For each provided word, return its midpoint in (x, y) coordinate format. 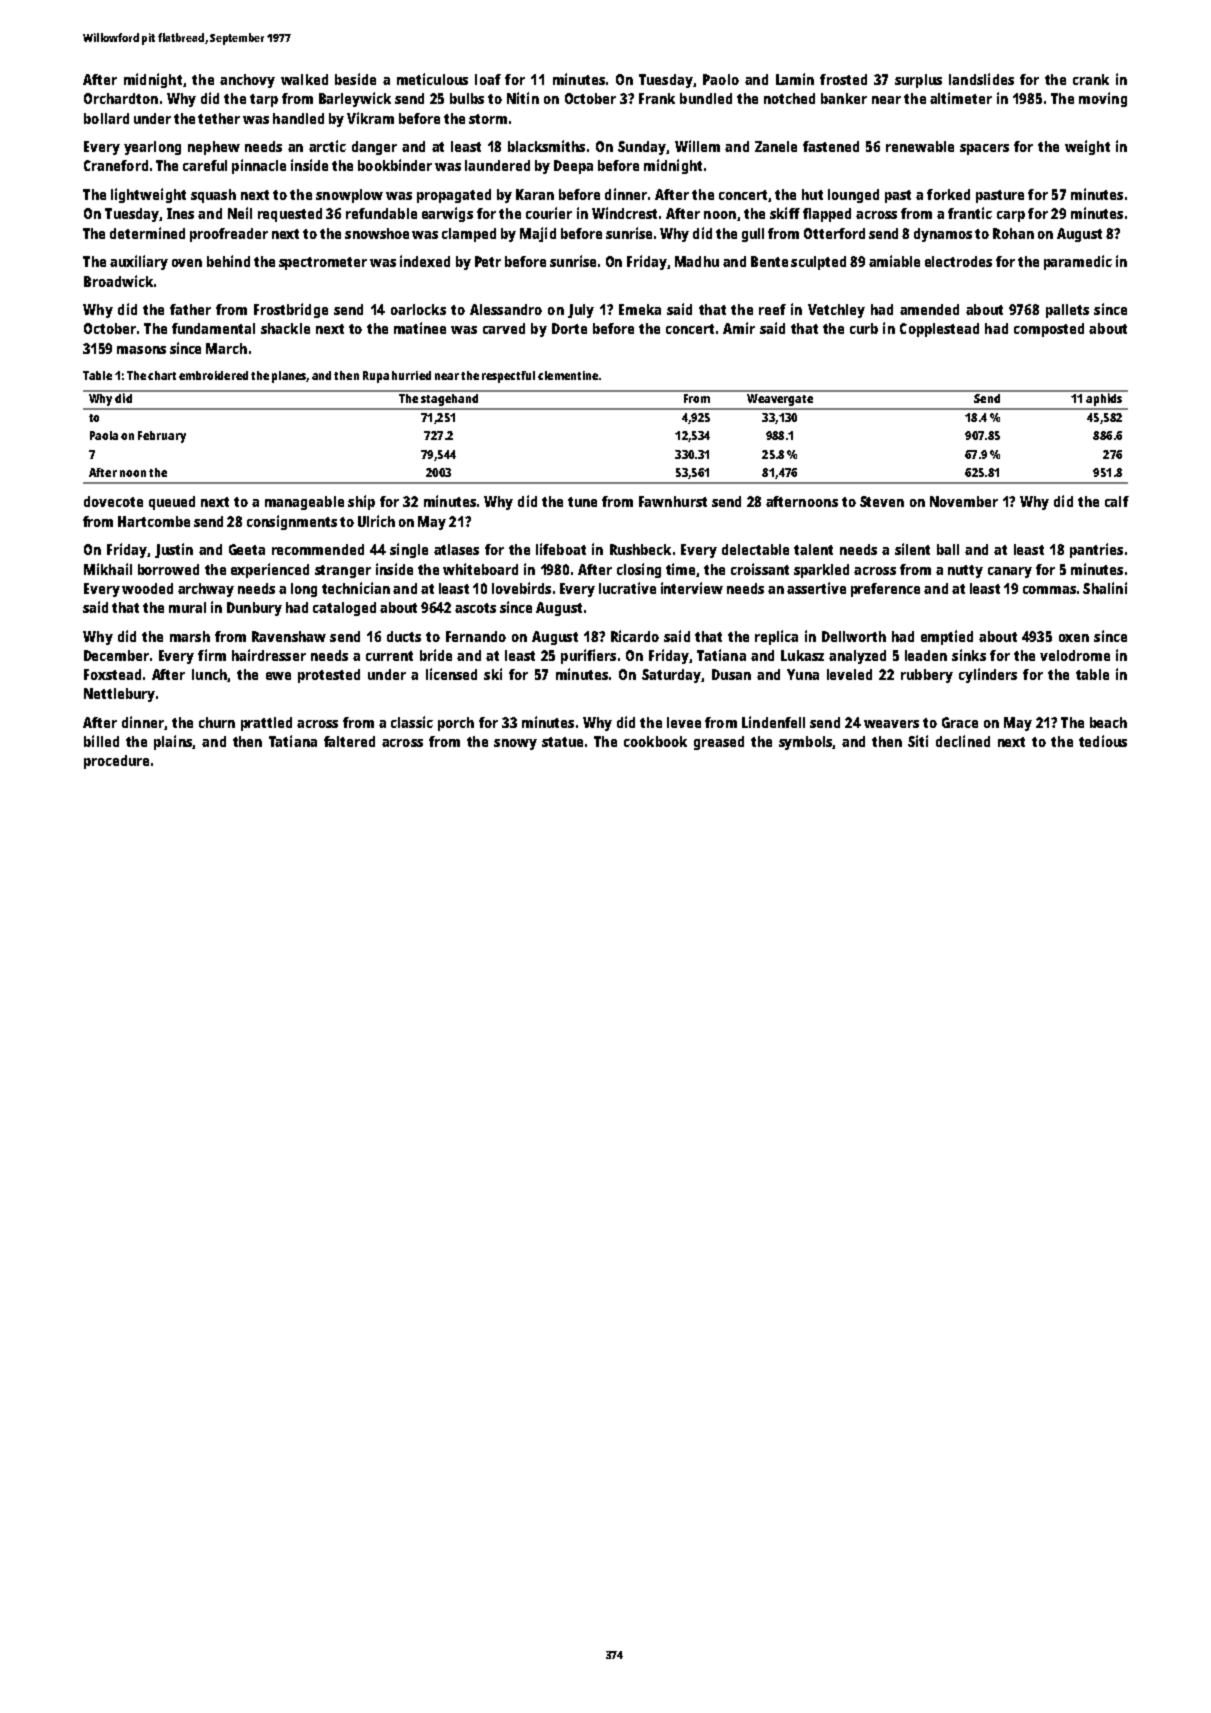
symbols (805, 743)
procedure (116, 762)
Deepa (573, 167)
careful (205, 165)
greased (719, 743)
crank (1091, 79)
